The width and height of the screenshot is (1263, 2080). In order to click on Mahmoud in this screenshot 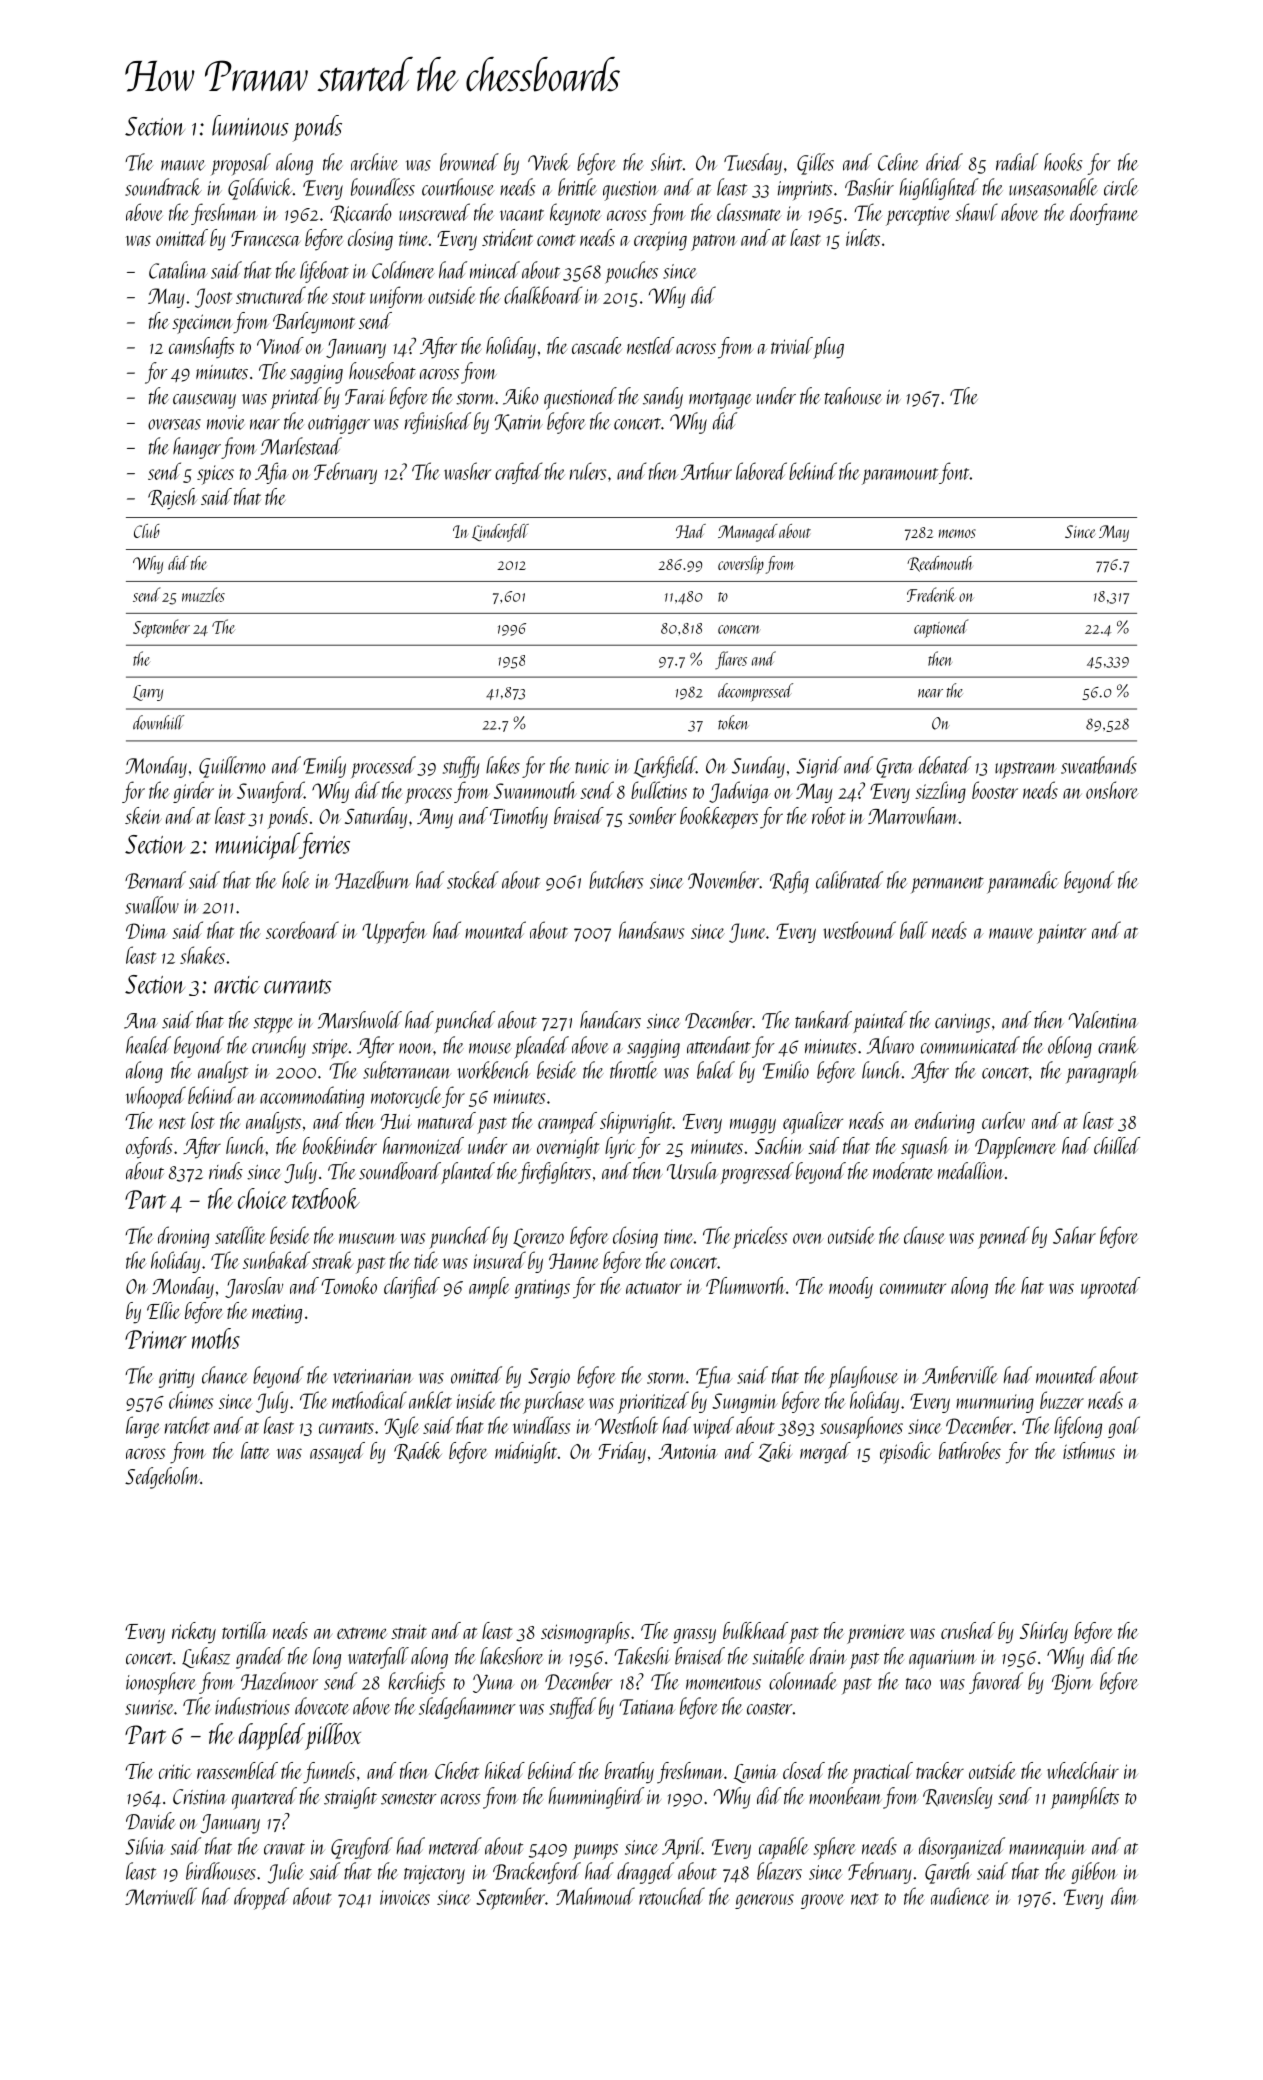, I will do `click(595, 1896)`.
